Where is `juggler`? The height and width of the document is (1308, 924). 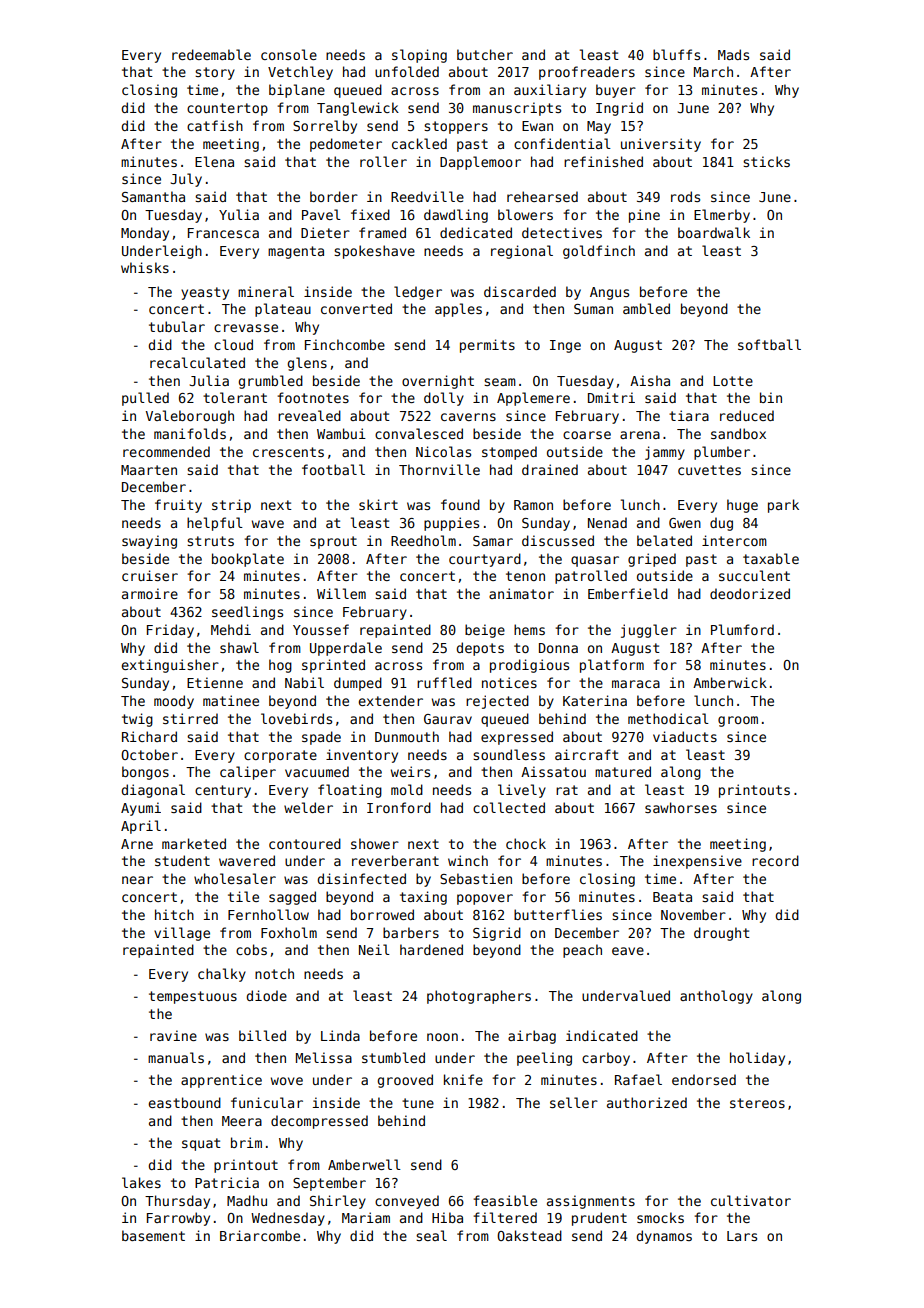 juggler is located at coordinates (649, 631).
